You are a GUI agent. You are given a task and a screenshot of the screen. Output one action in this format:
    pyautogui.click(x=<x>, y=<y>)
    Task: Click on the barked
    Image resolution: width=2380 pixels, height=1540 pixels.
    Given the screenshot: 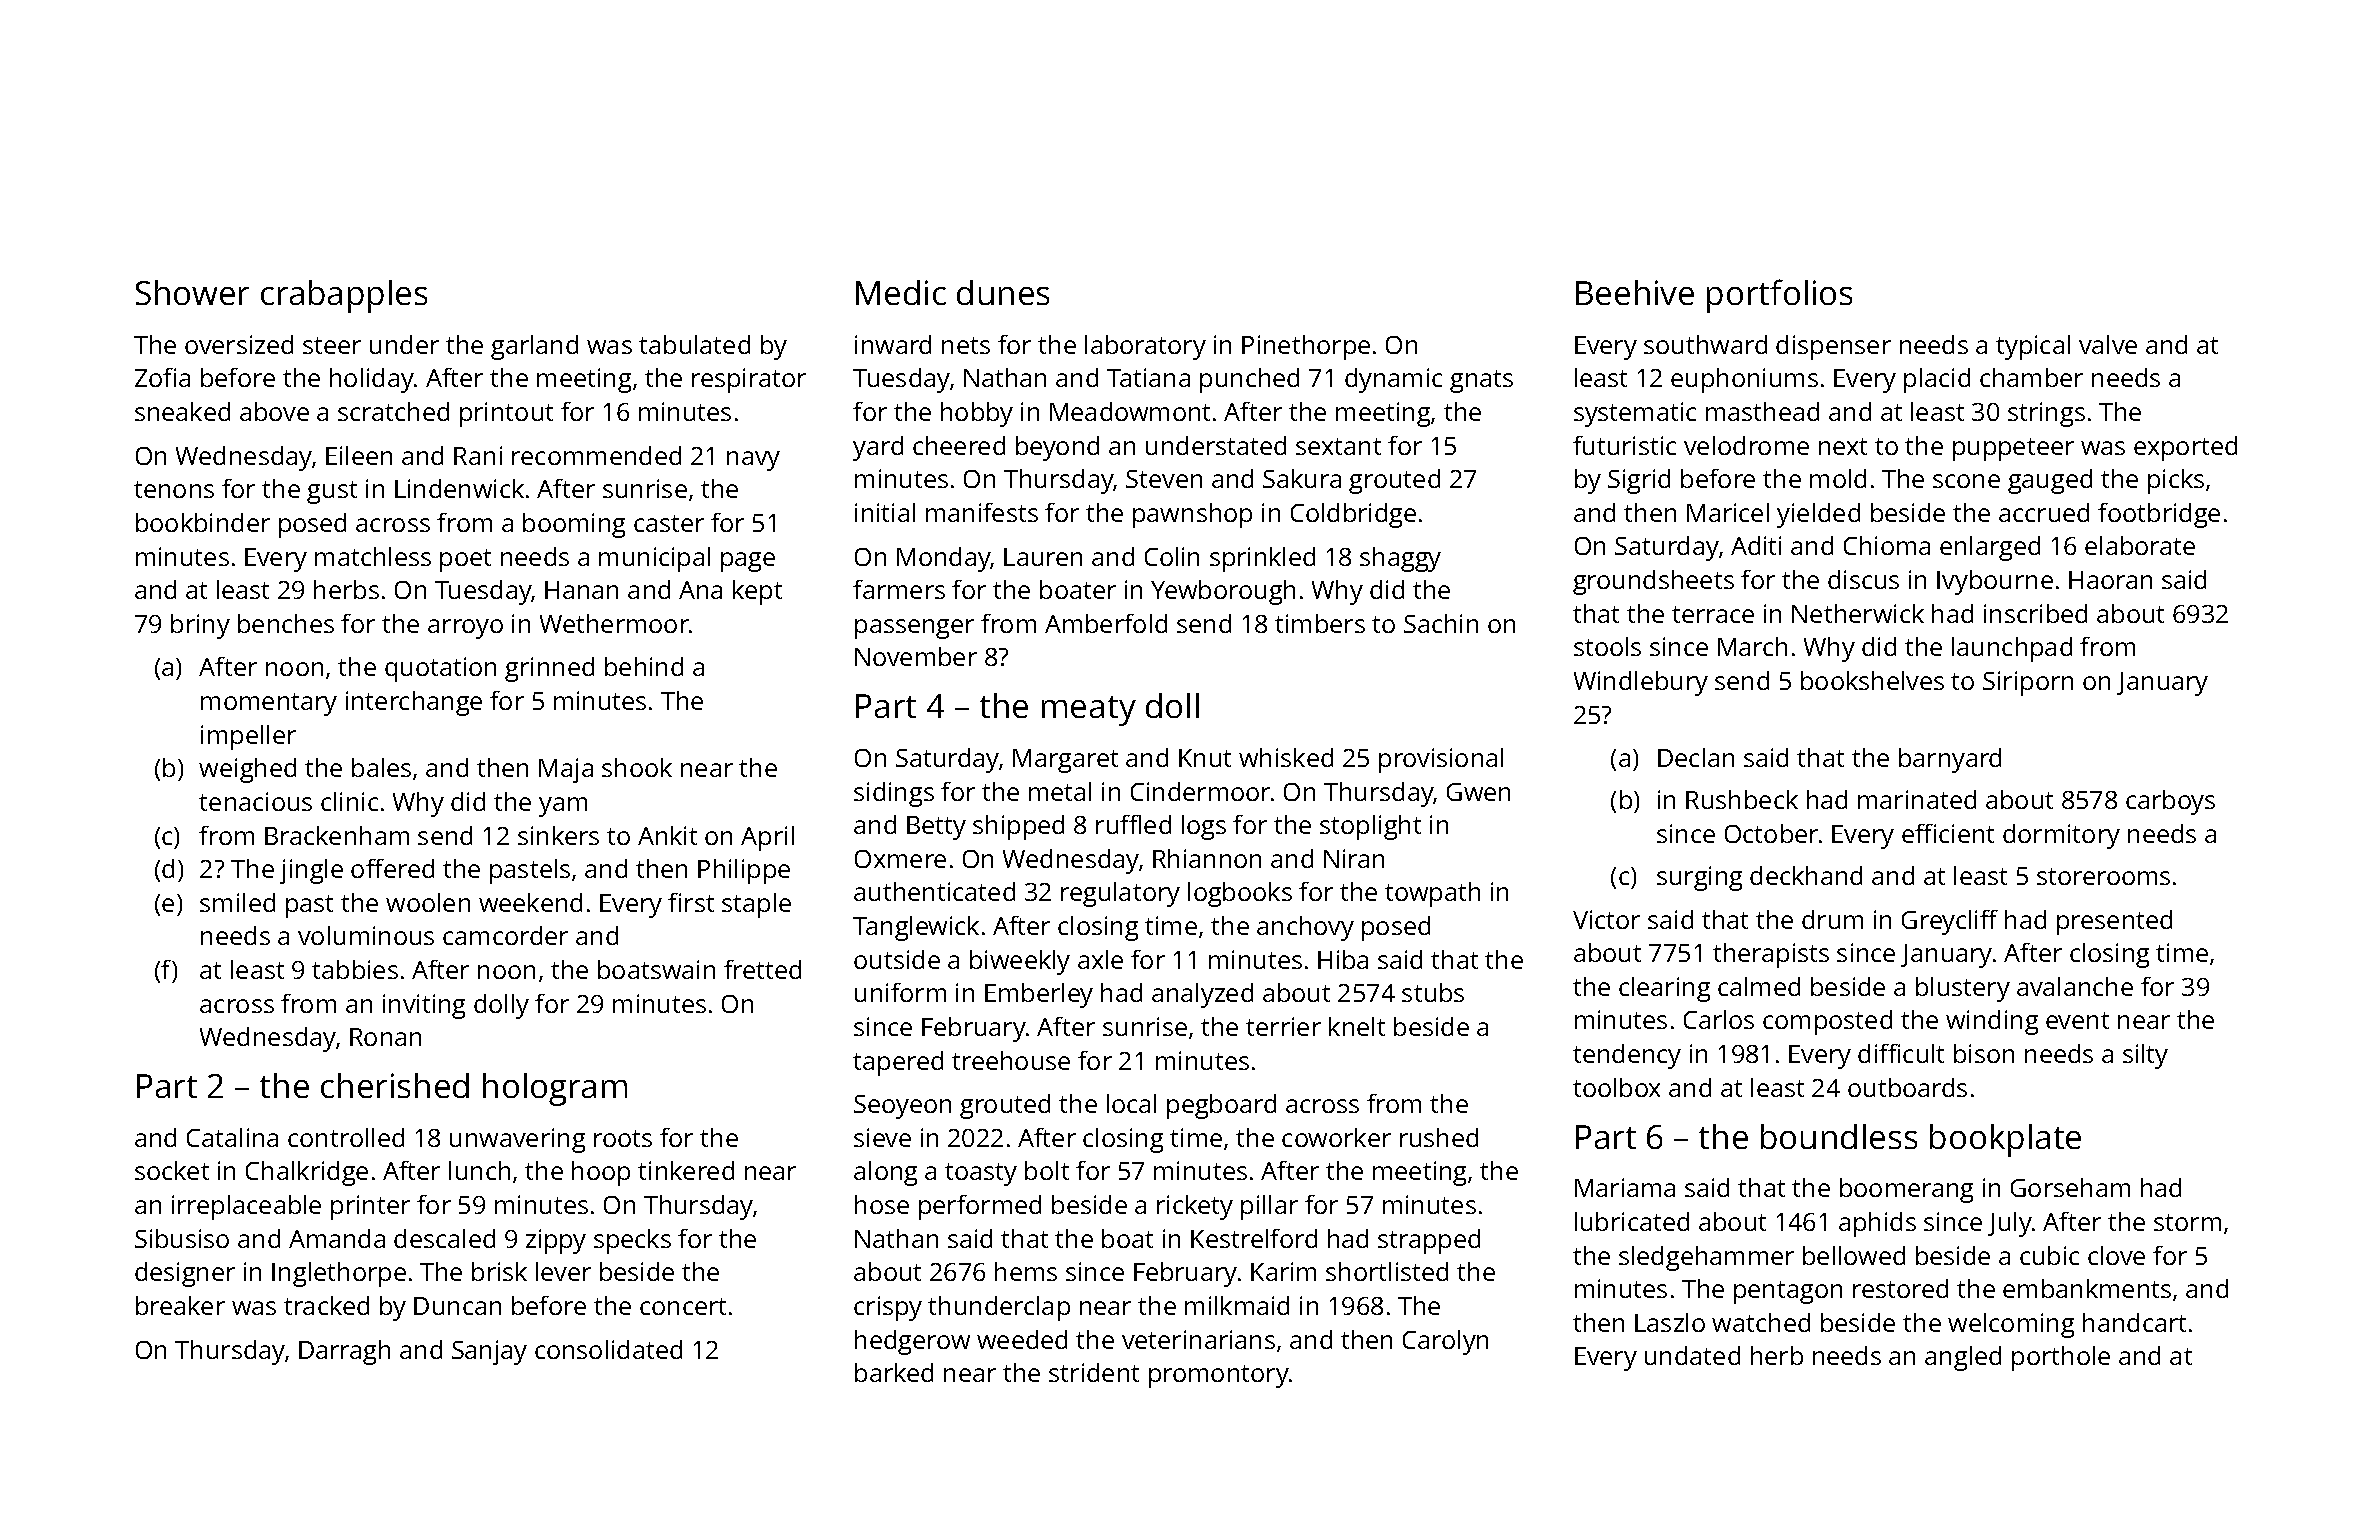 What is the action you would take?
    pyautogui.click(x=894, y=1372)
